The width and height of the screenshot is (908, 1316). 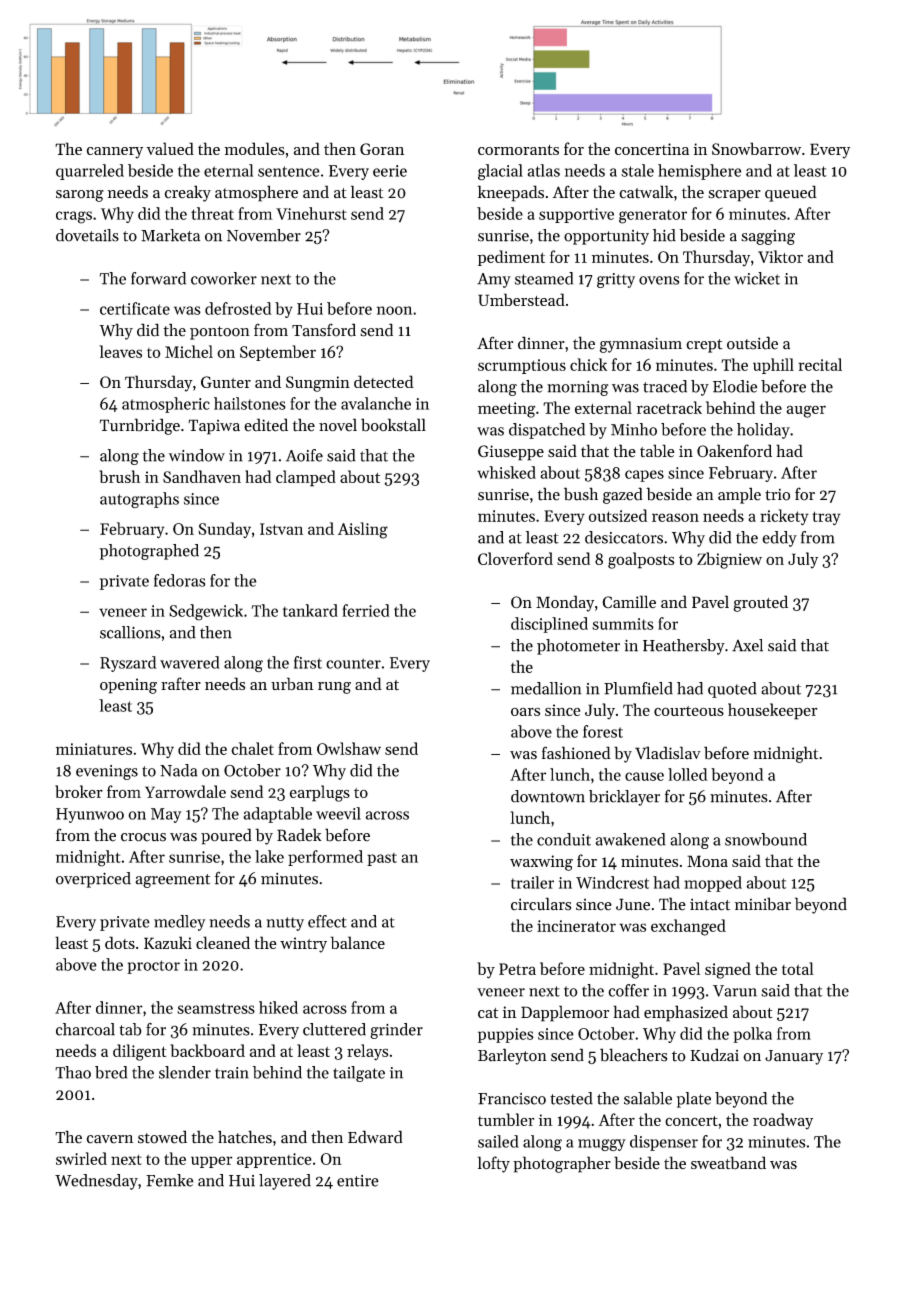 What do you see at coordinates (382, 859) in the screenshot?
I see `past` at bounding box center [382, 859].
